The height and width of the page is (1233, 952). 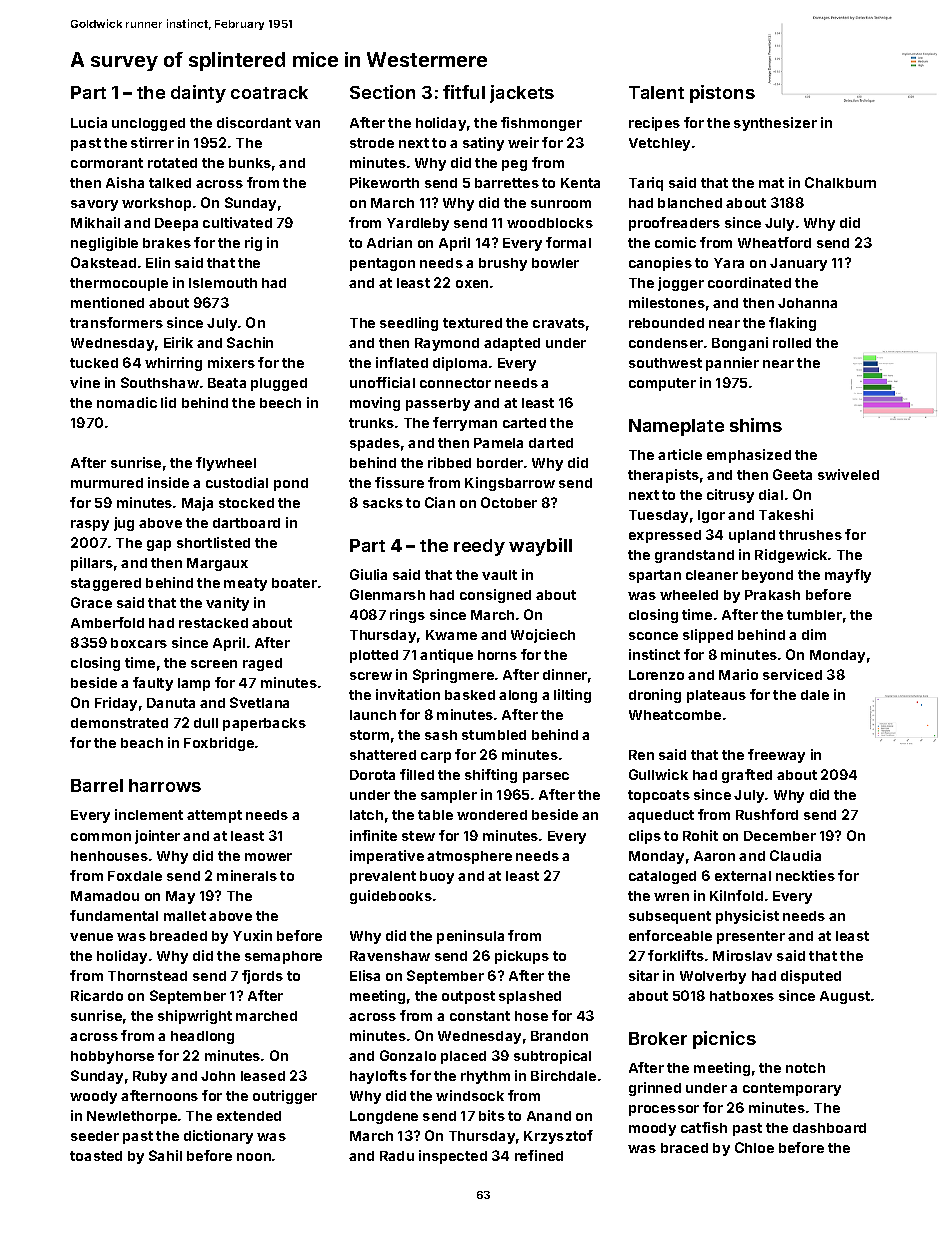 I want to click on stumbled, so click(x=494, y=735).
